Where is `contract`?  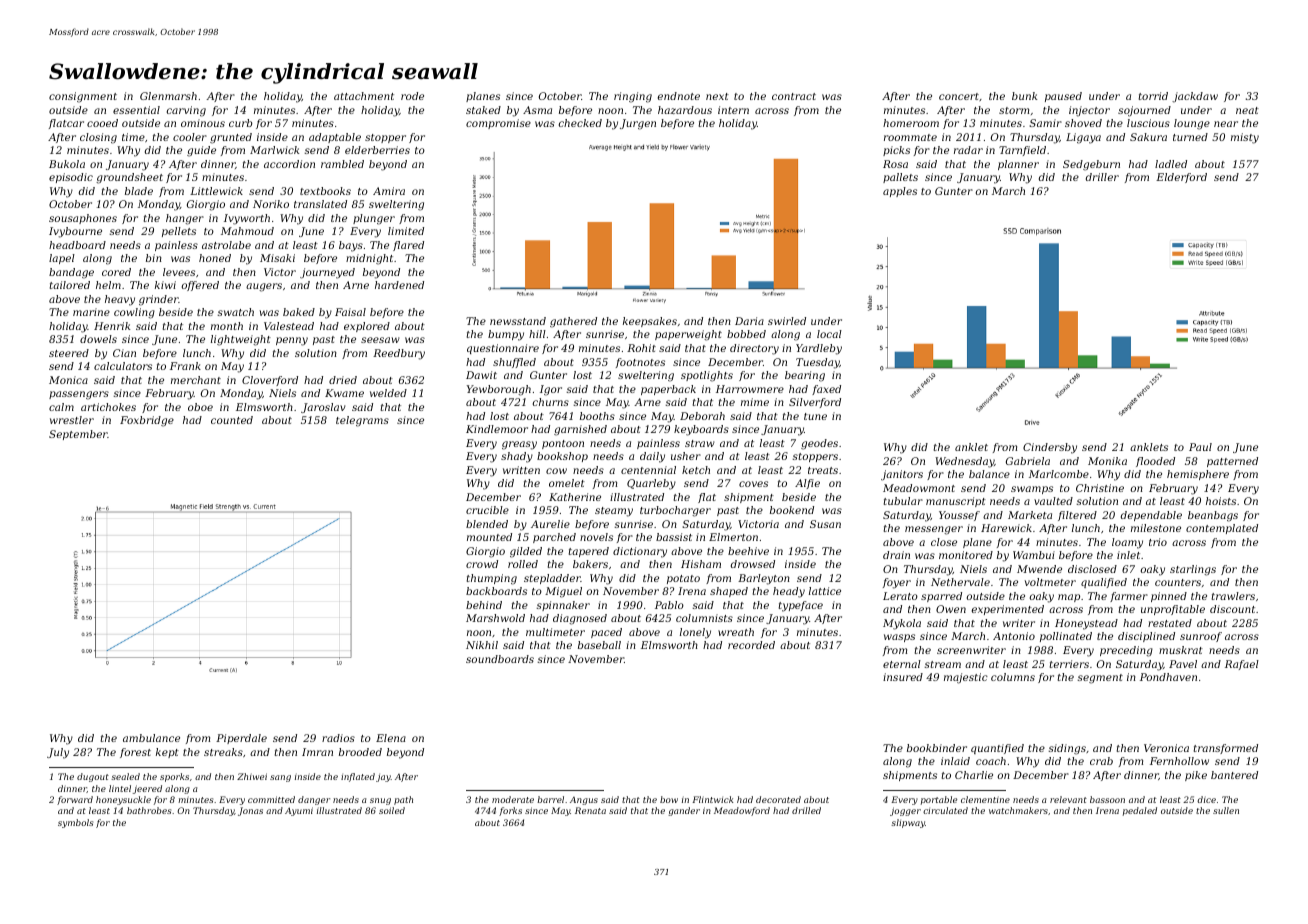
contract is located at coordinates (794, 96).
